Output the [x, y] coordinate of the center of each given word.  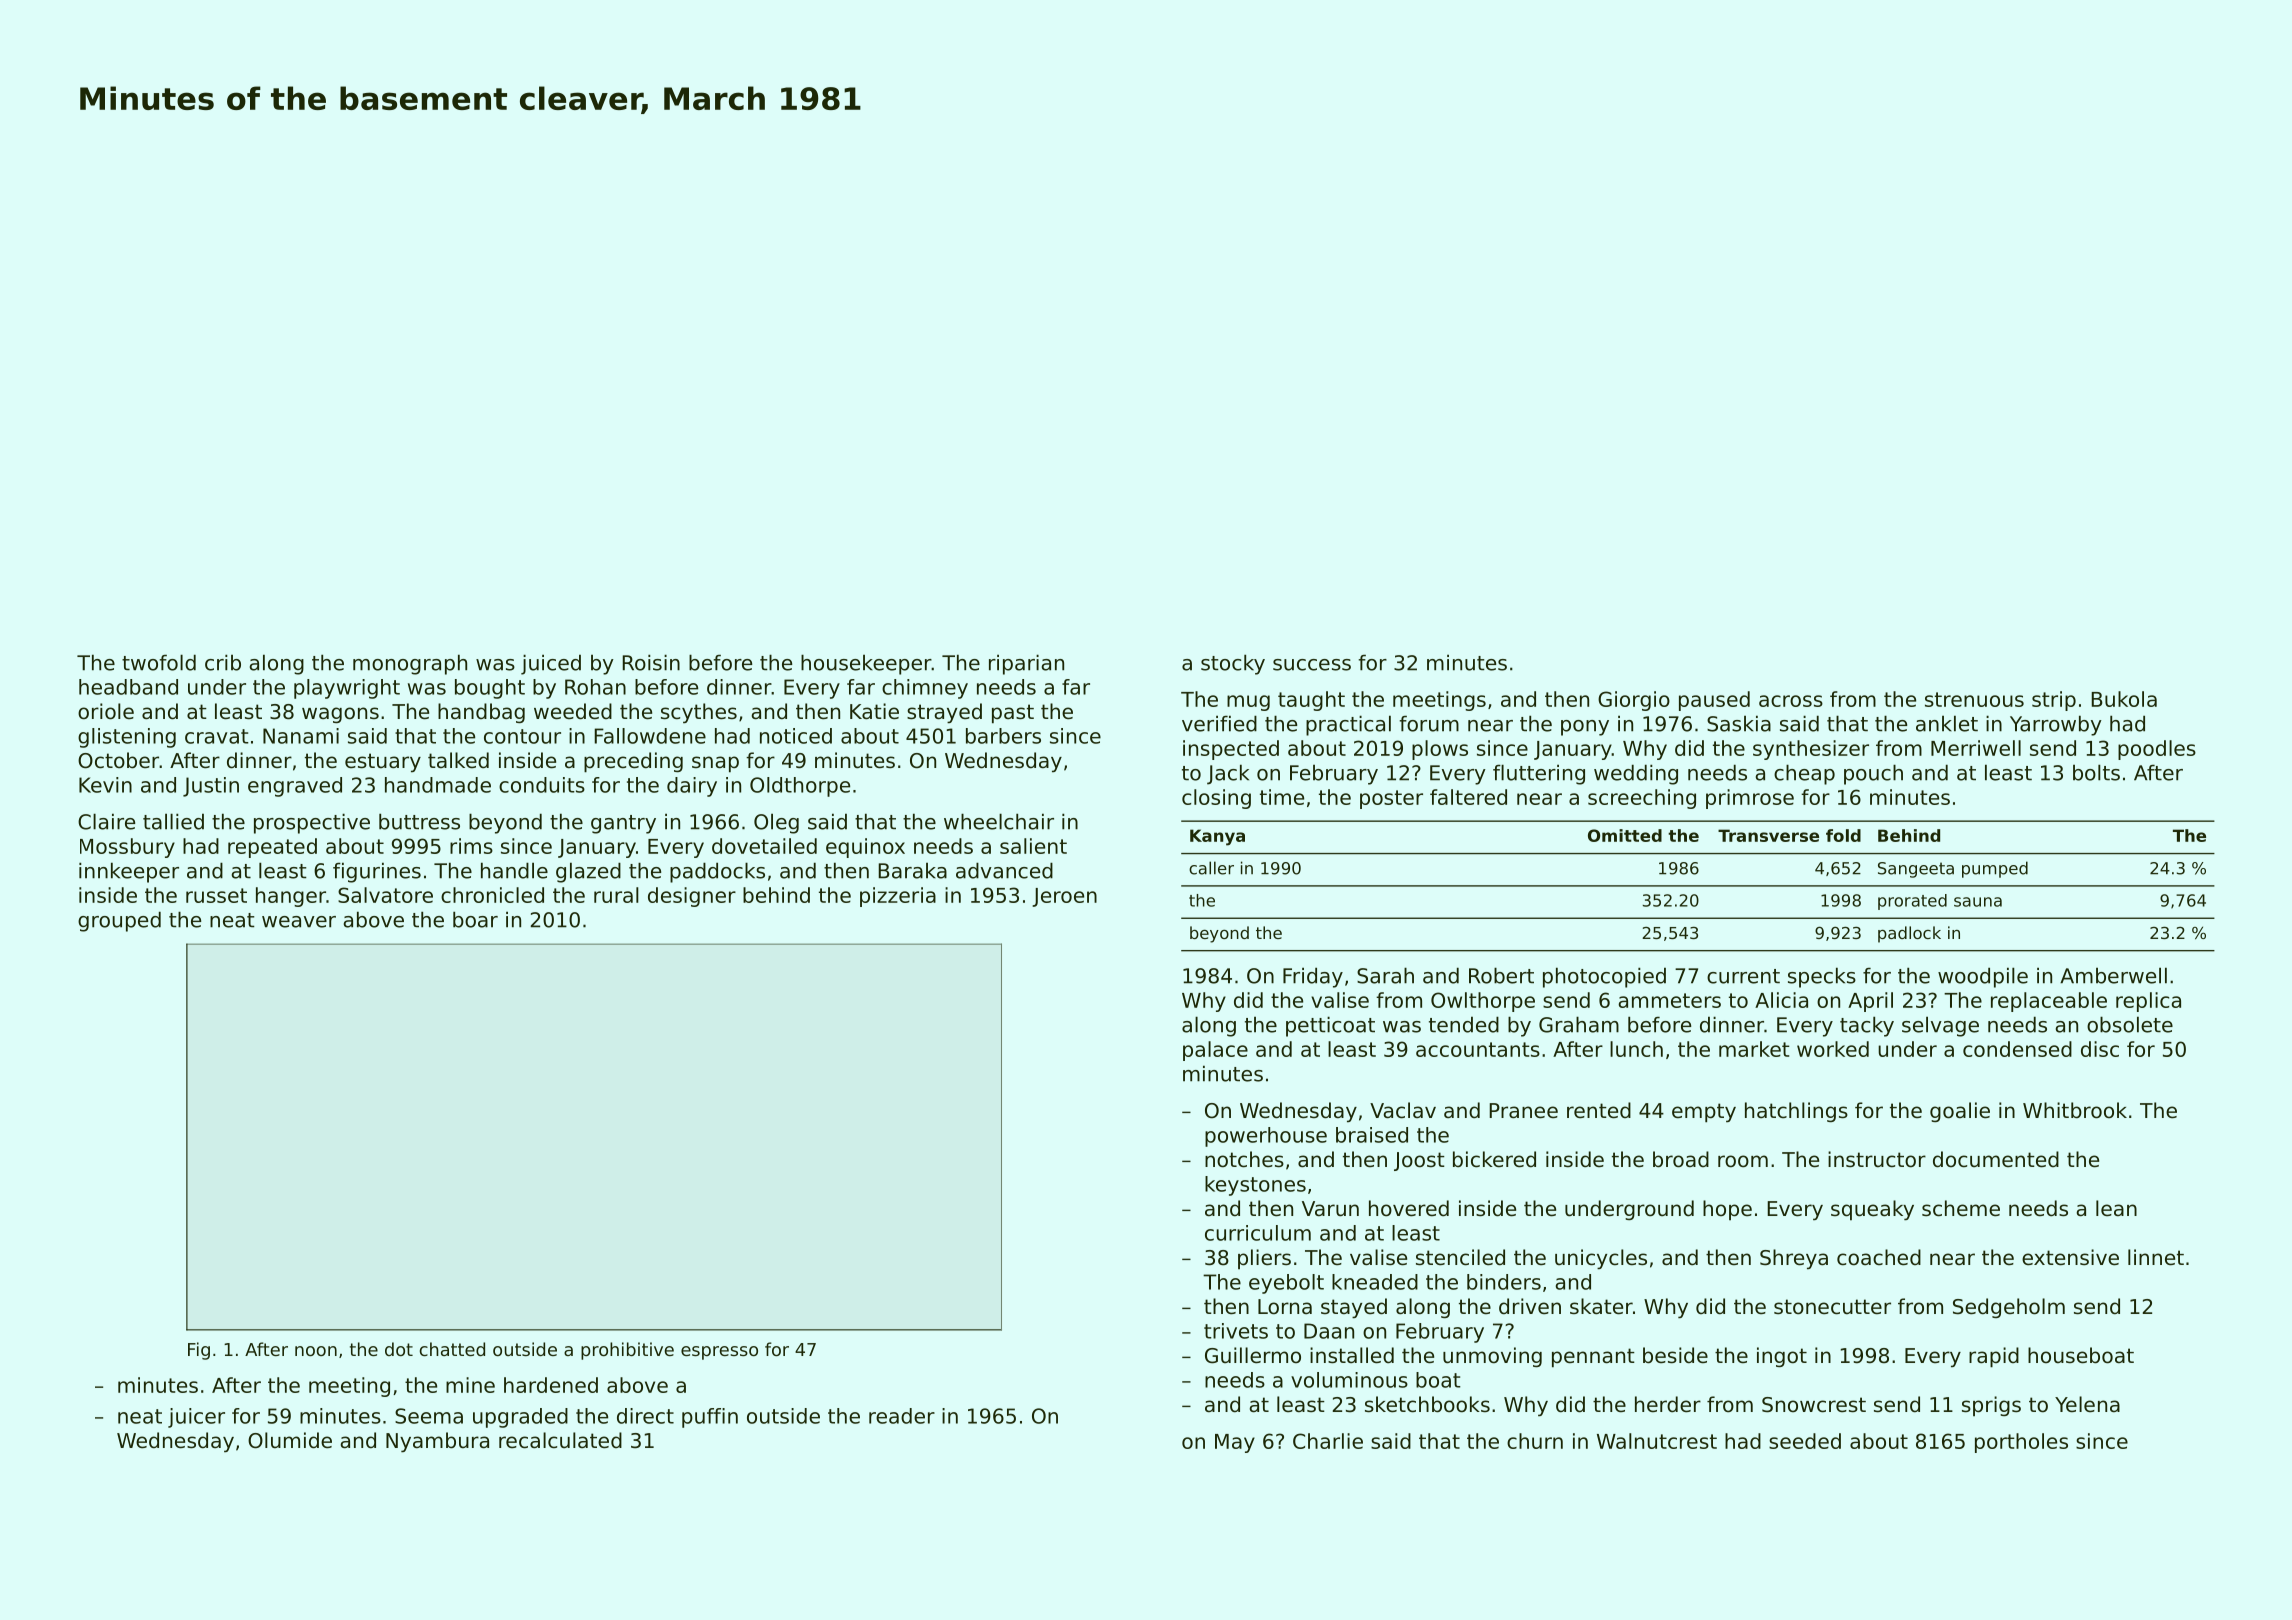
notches [1244, 1159]
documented [1996, 1159]
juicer [196, 1418]
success [1312, 665]
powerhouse [1266, 1137]
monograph [410, 665]
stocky [1233, 665]
